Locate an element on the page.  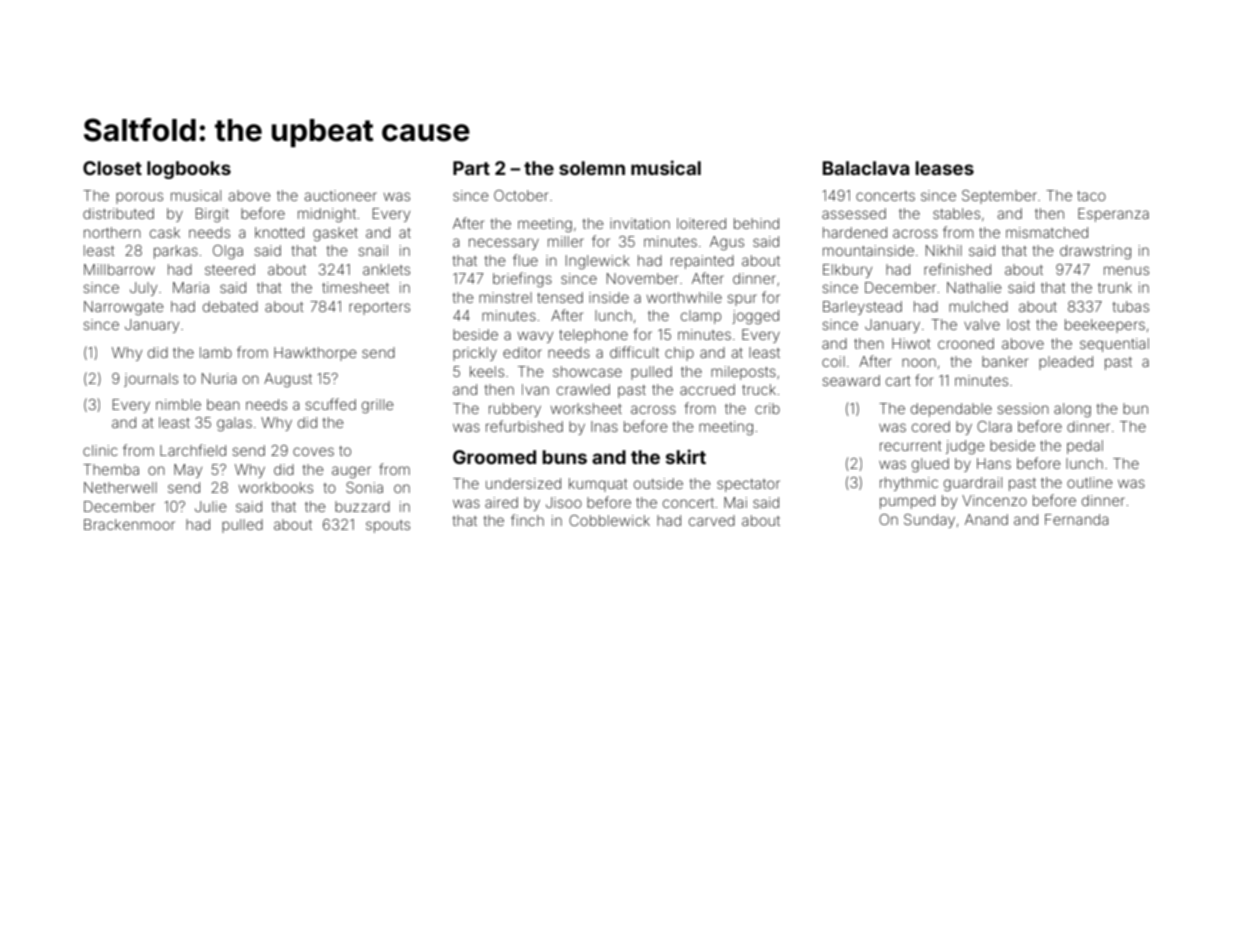
accrued is located at coordinates (707, 389).
